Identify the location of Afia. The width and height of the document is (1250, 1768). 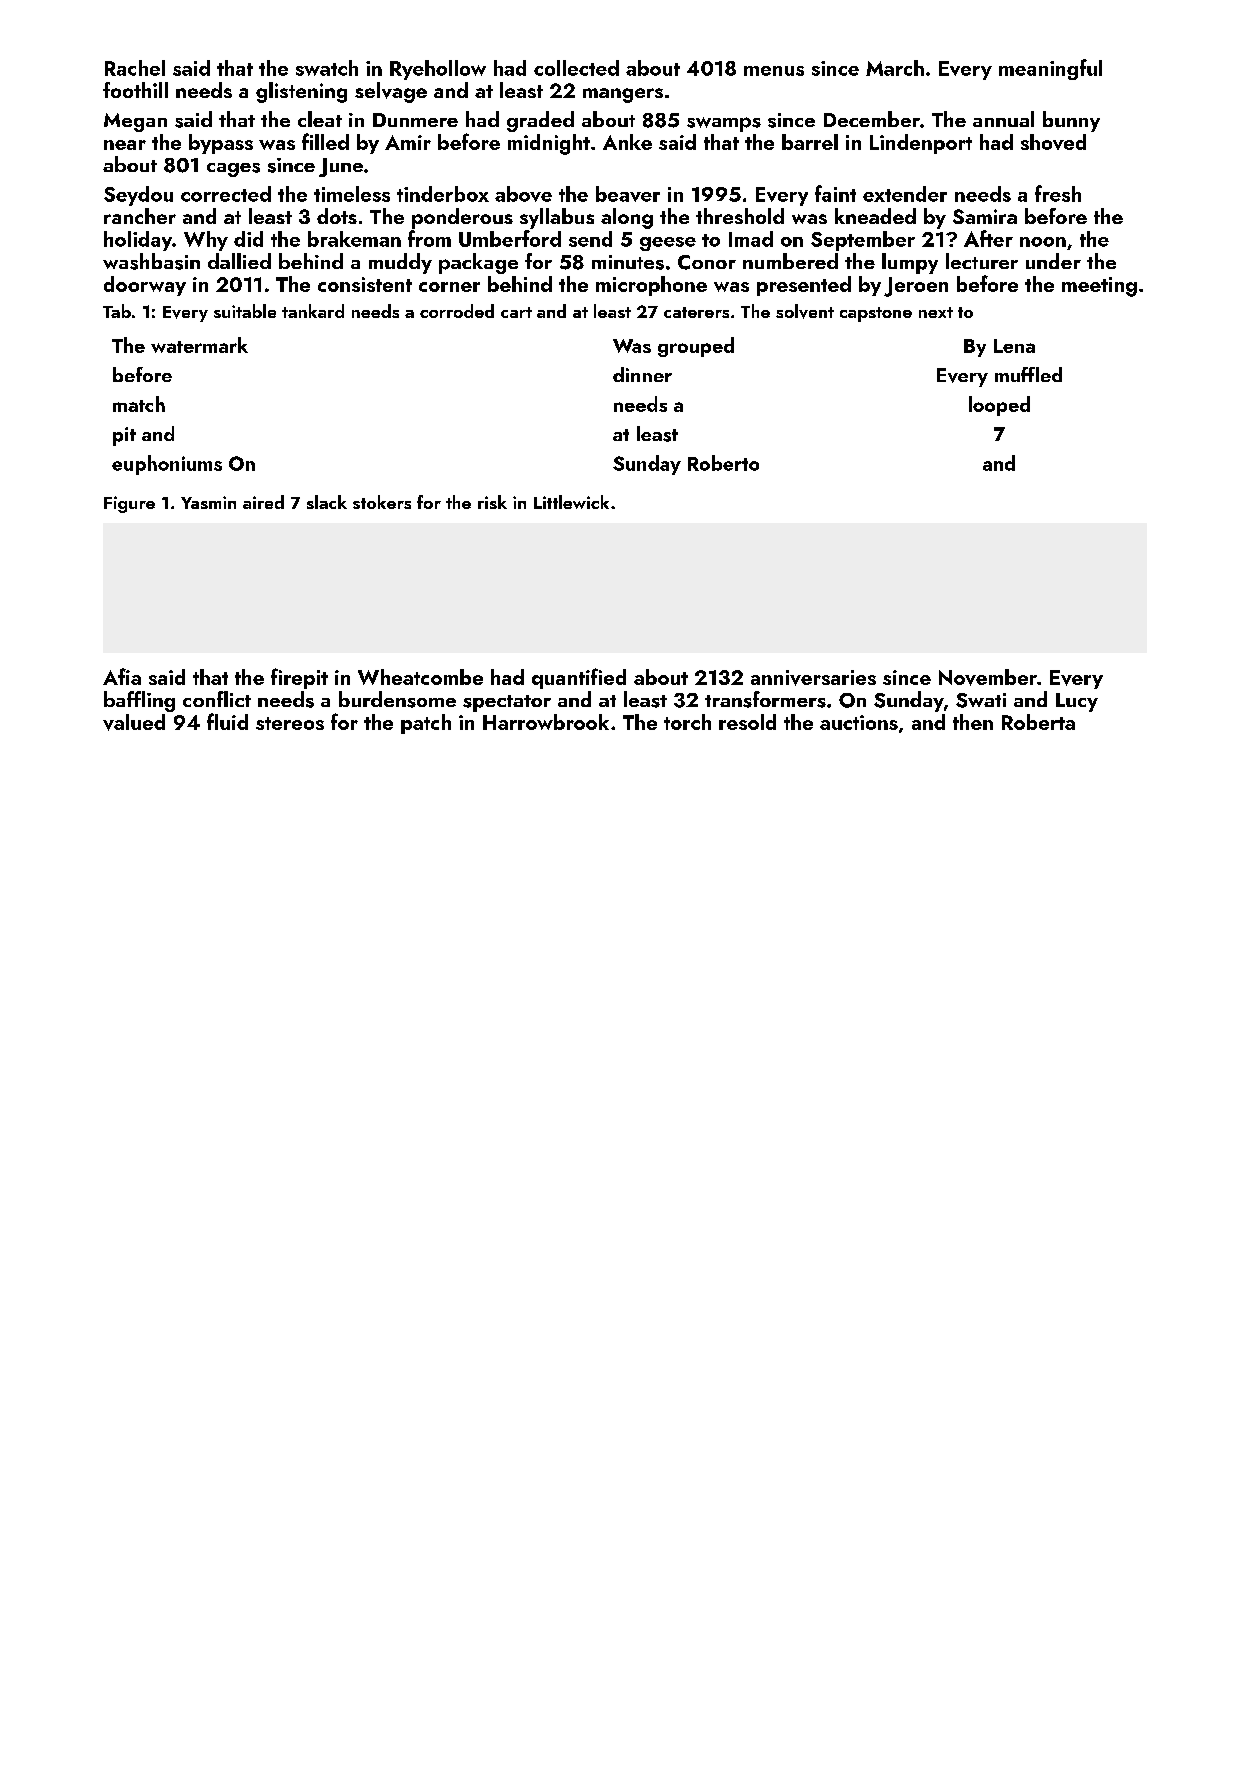
(122, 676).
